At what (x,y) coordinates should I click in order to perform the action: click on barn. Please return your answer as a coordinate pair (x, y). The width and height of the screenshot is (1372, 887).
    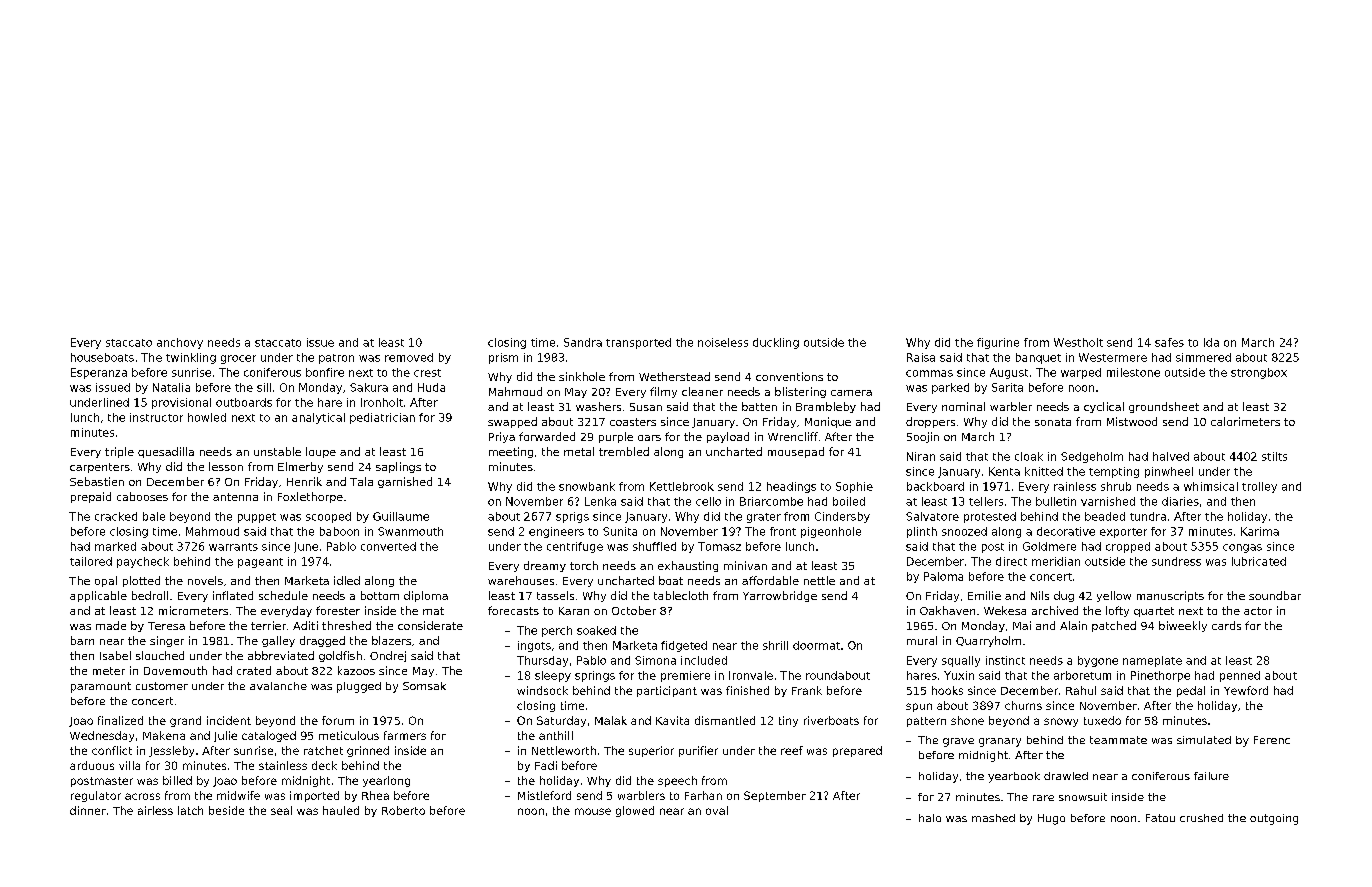
    Looking at the image, I should click on (82, 640).
